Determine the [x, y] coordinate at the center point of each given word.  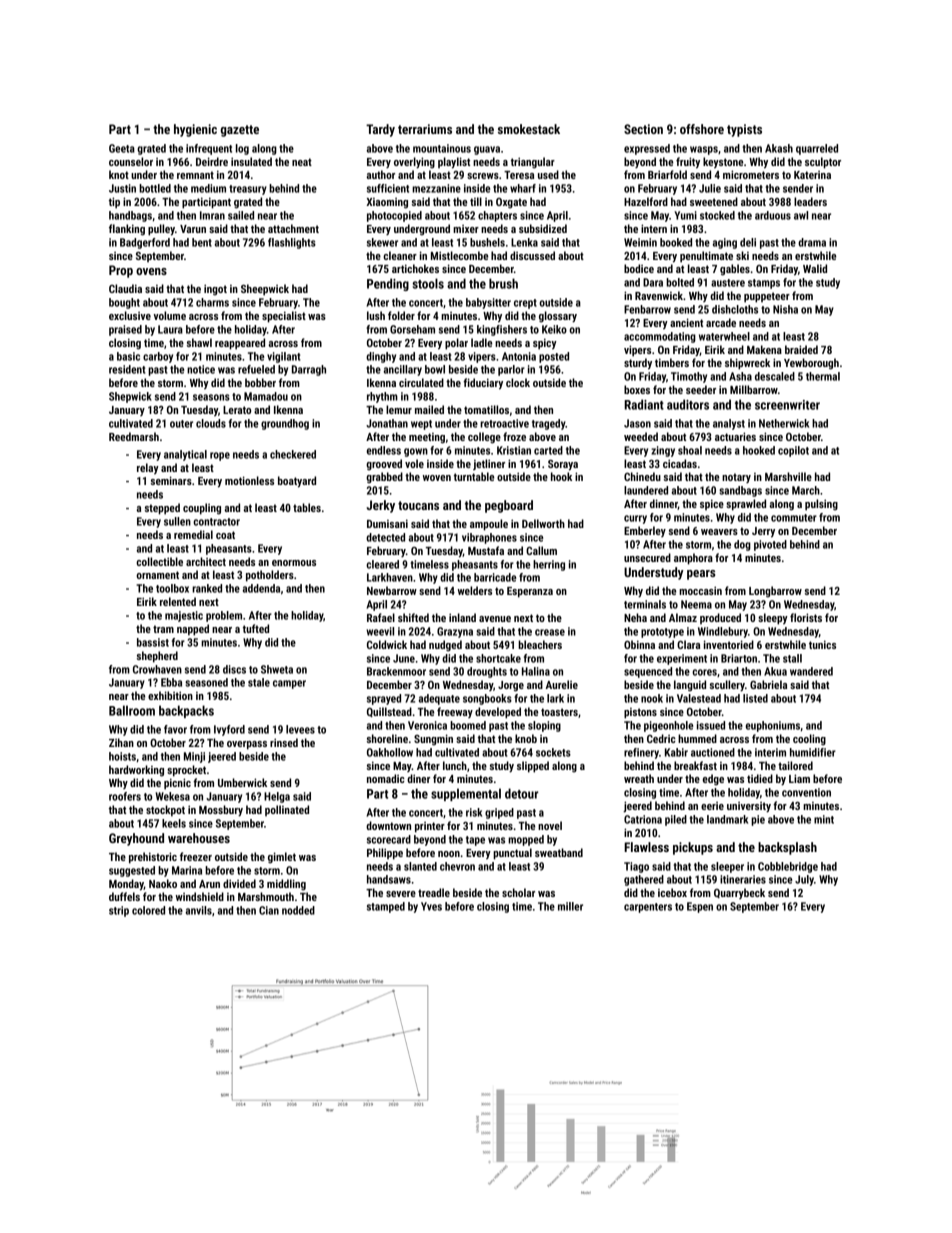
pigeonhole [669, 726]
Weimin [640, 242]
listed [755, 698]
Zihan [121, 742]
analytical [185, 455]
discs [234, 669]
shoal [690, 450]
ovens [151, 271]
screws [483, 176]
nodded [298, 910]
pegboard [509, 506]
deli [748, 242]
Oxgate [511, 203]
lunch [455, 765]
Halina [536, 671]
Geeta [122, 148]
